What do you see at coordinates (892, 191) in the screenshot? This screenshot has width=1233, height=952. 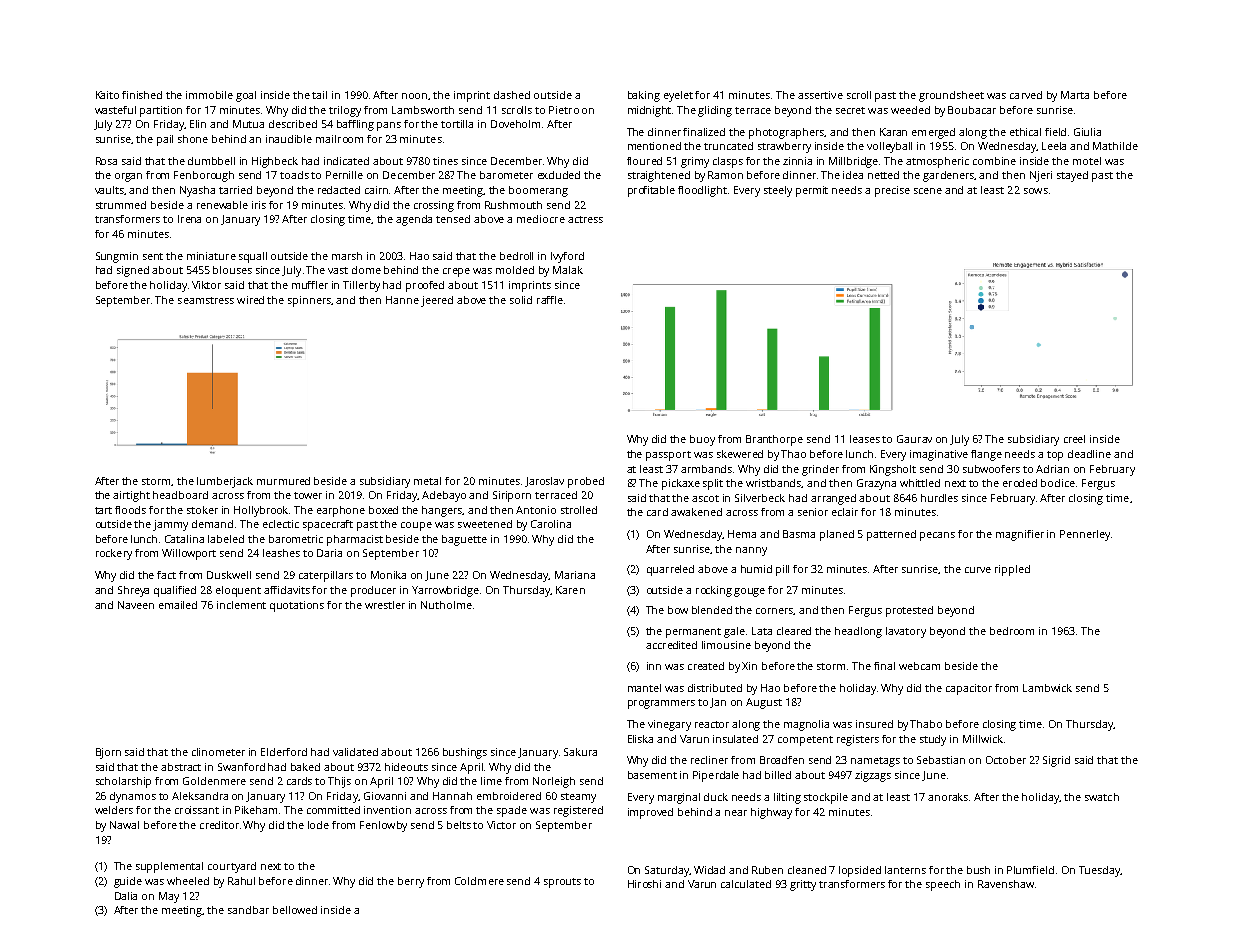 I see `precise` at bounding box center [892, 191].
